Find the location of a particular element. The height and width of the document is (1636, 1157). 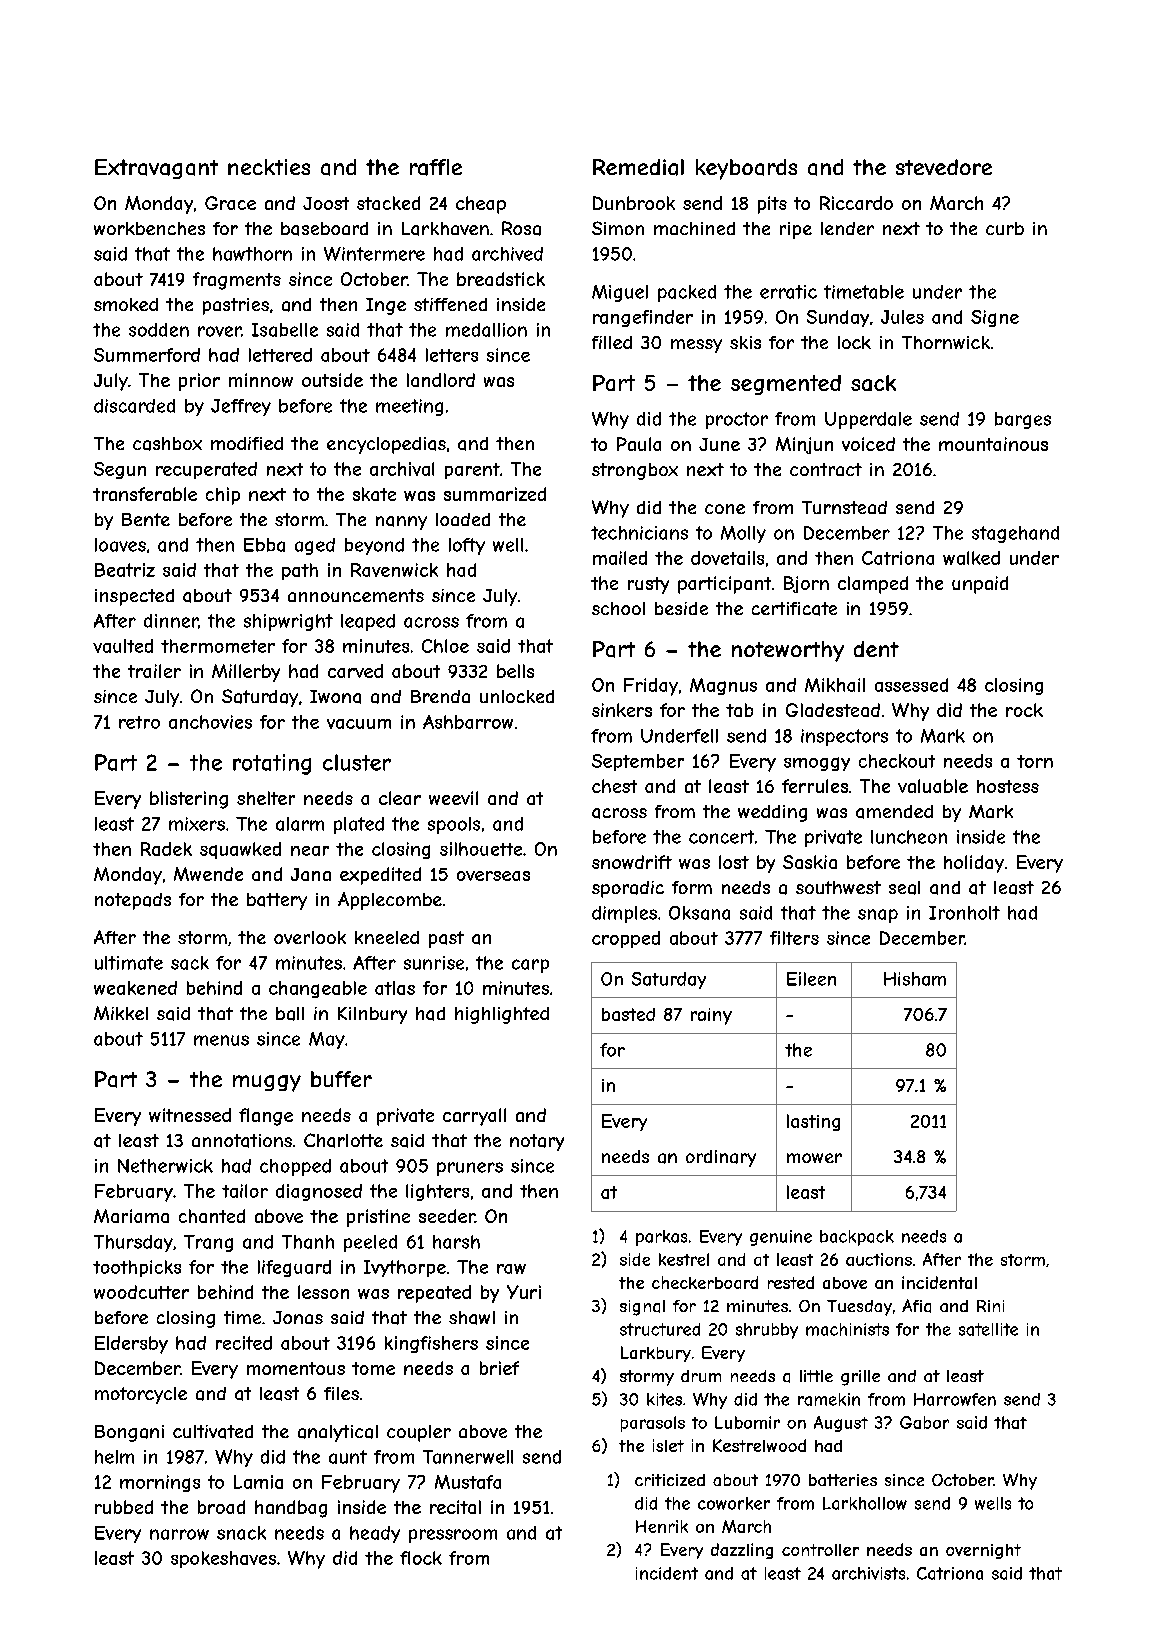

Bongani is located at coordinates (129, 1433).
